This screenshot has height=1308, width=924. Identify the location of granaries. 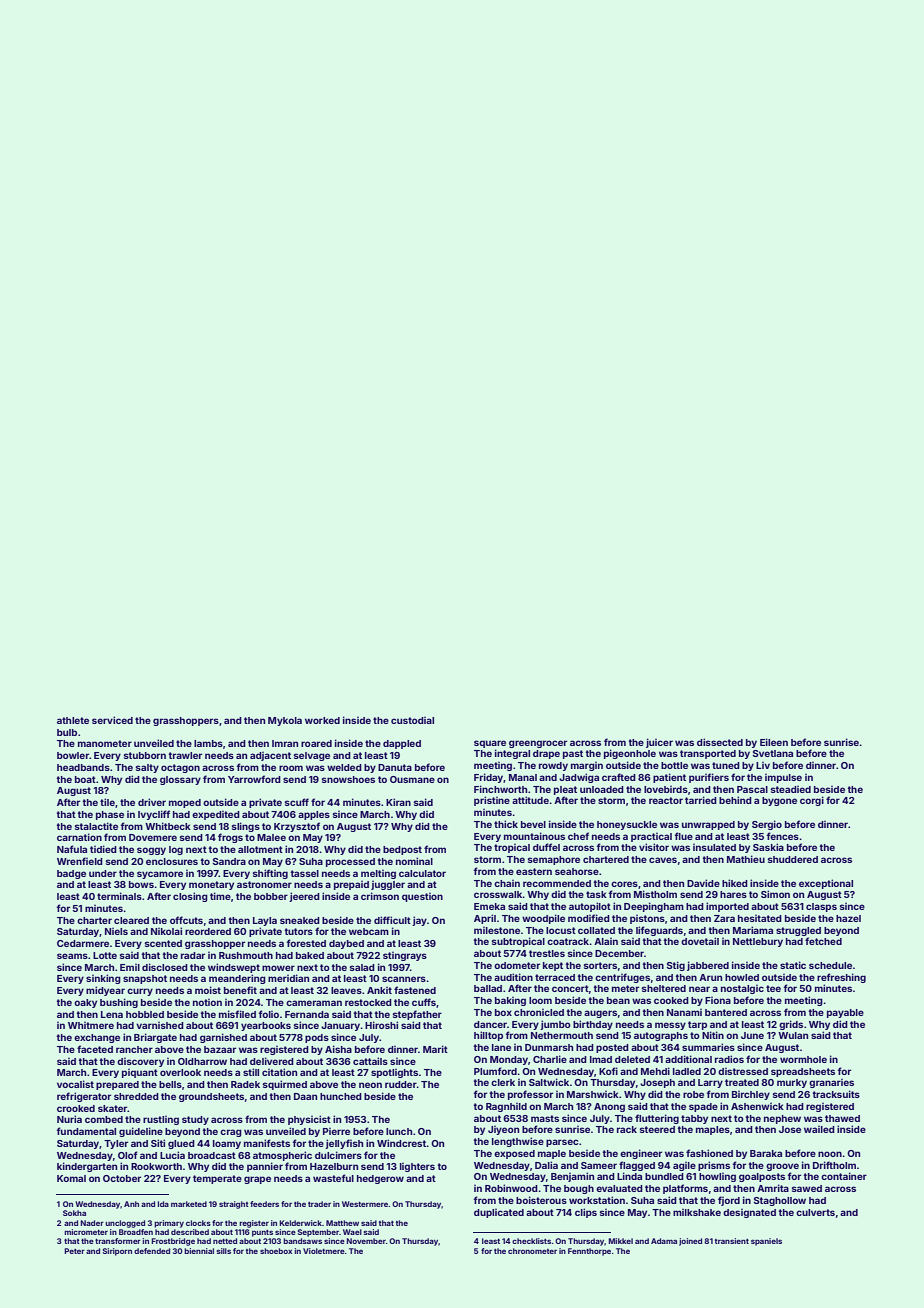
(831, 1083).
